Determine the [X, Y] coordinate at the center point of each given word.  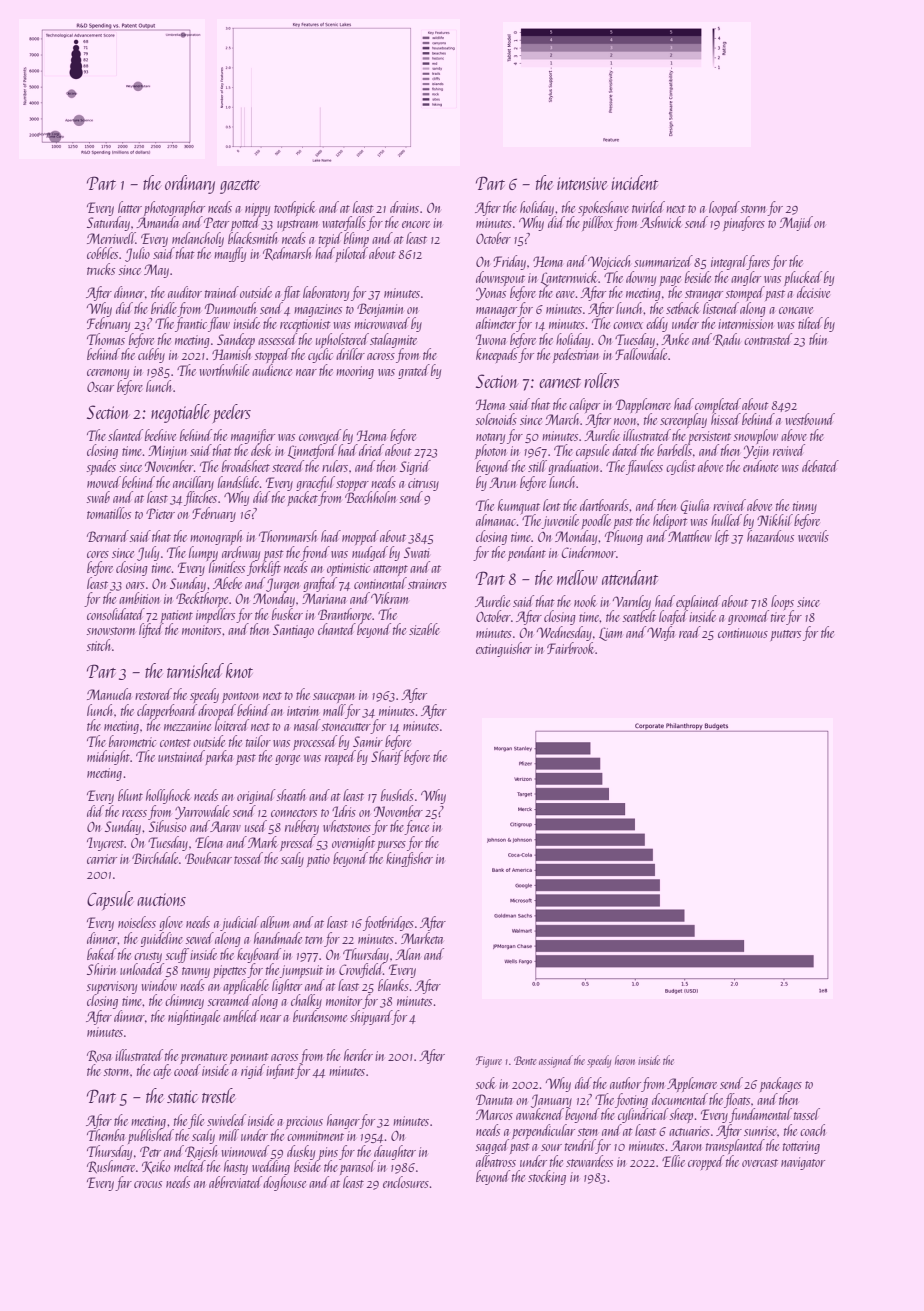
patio [318, 860]
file [196, 1121]
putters [785, 635]
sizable [424, 629]
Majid [796, 223]
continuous [743, 633]
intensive [582, 183]
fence [417, 827]
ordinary [190, 184]
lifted [151, 630]
